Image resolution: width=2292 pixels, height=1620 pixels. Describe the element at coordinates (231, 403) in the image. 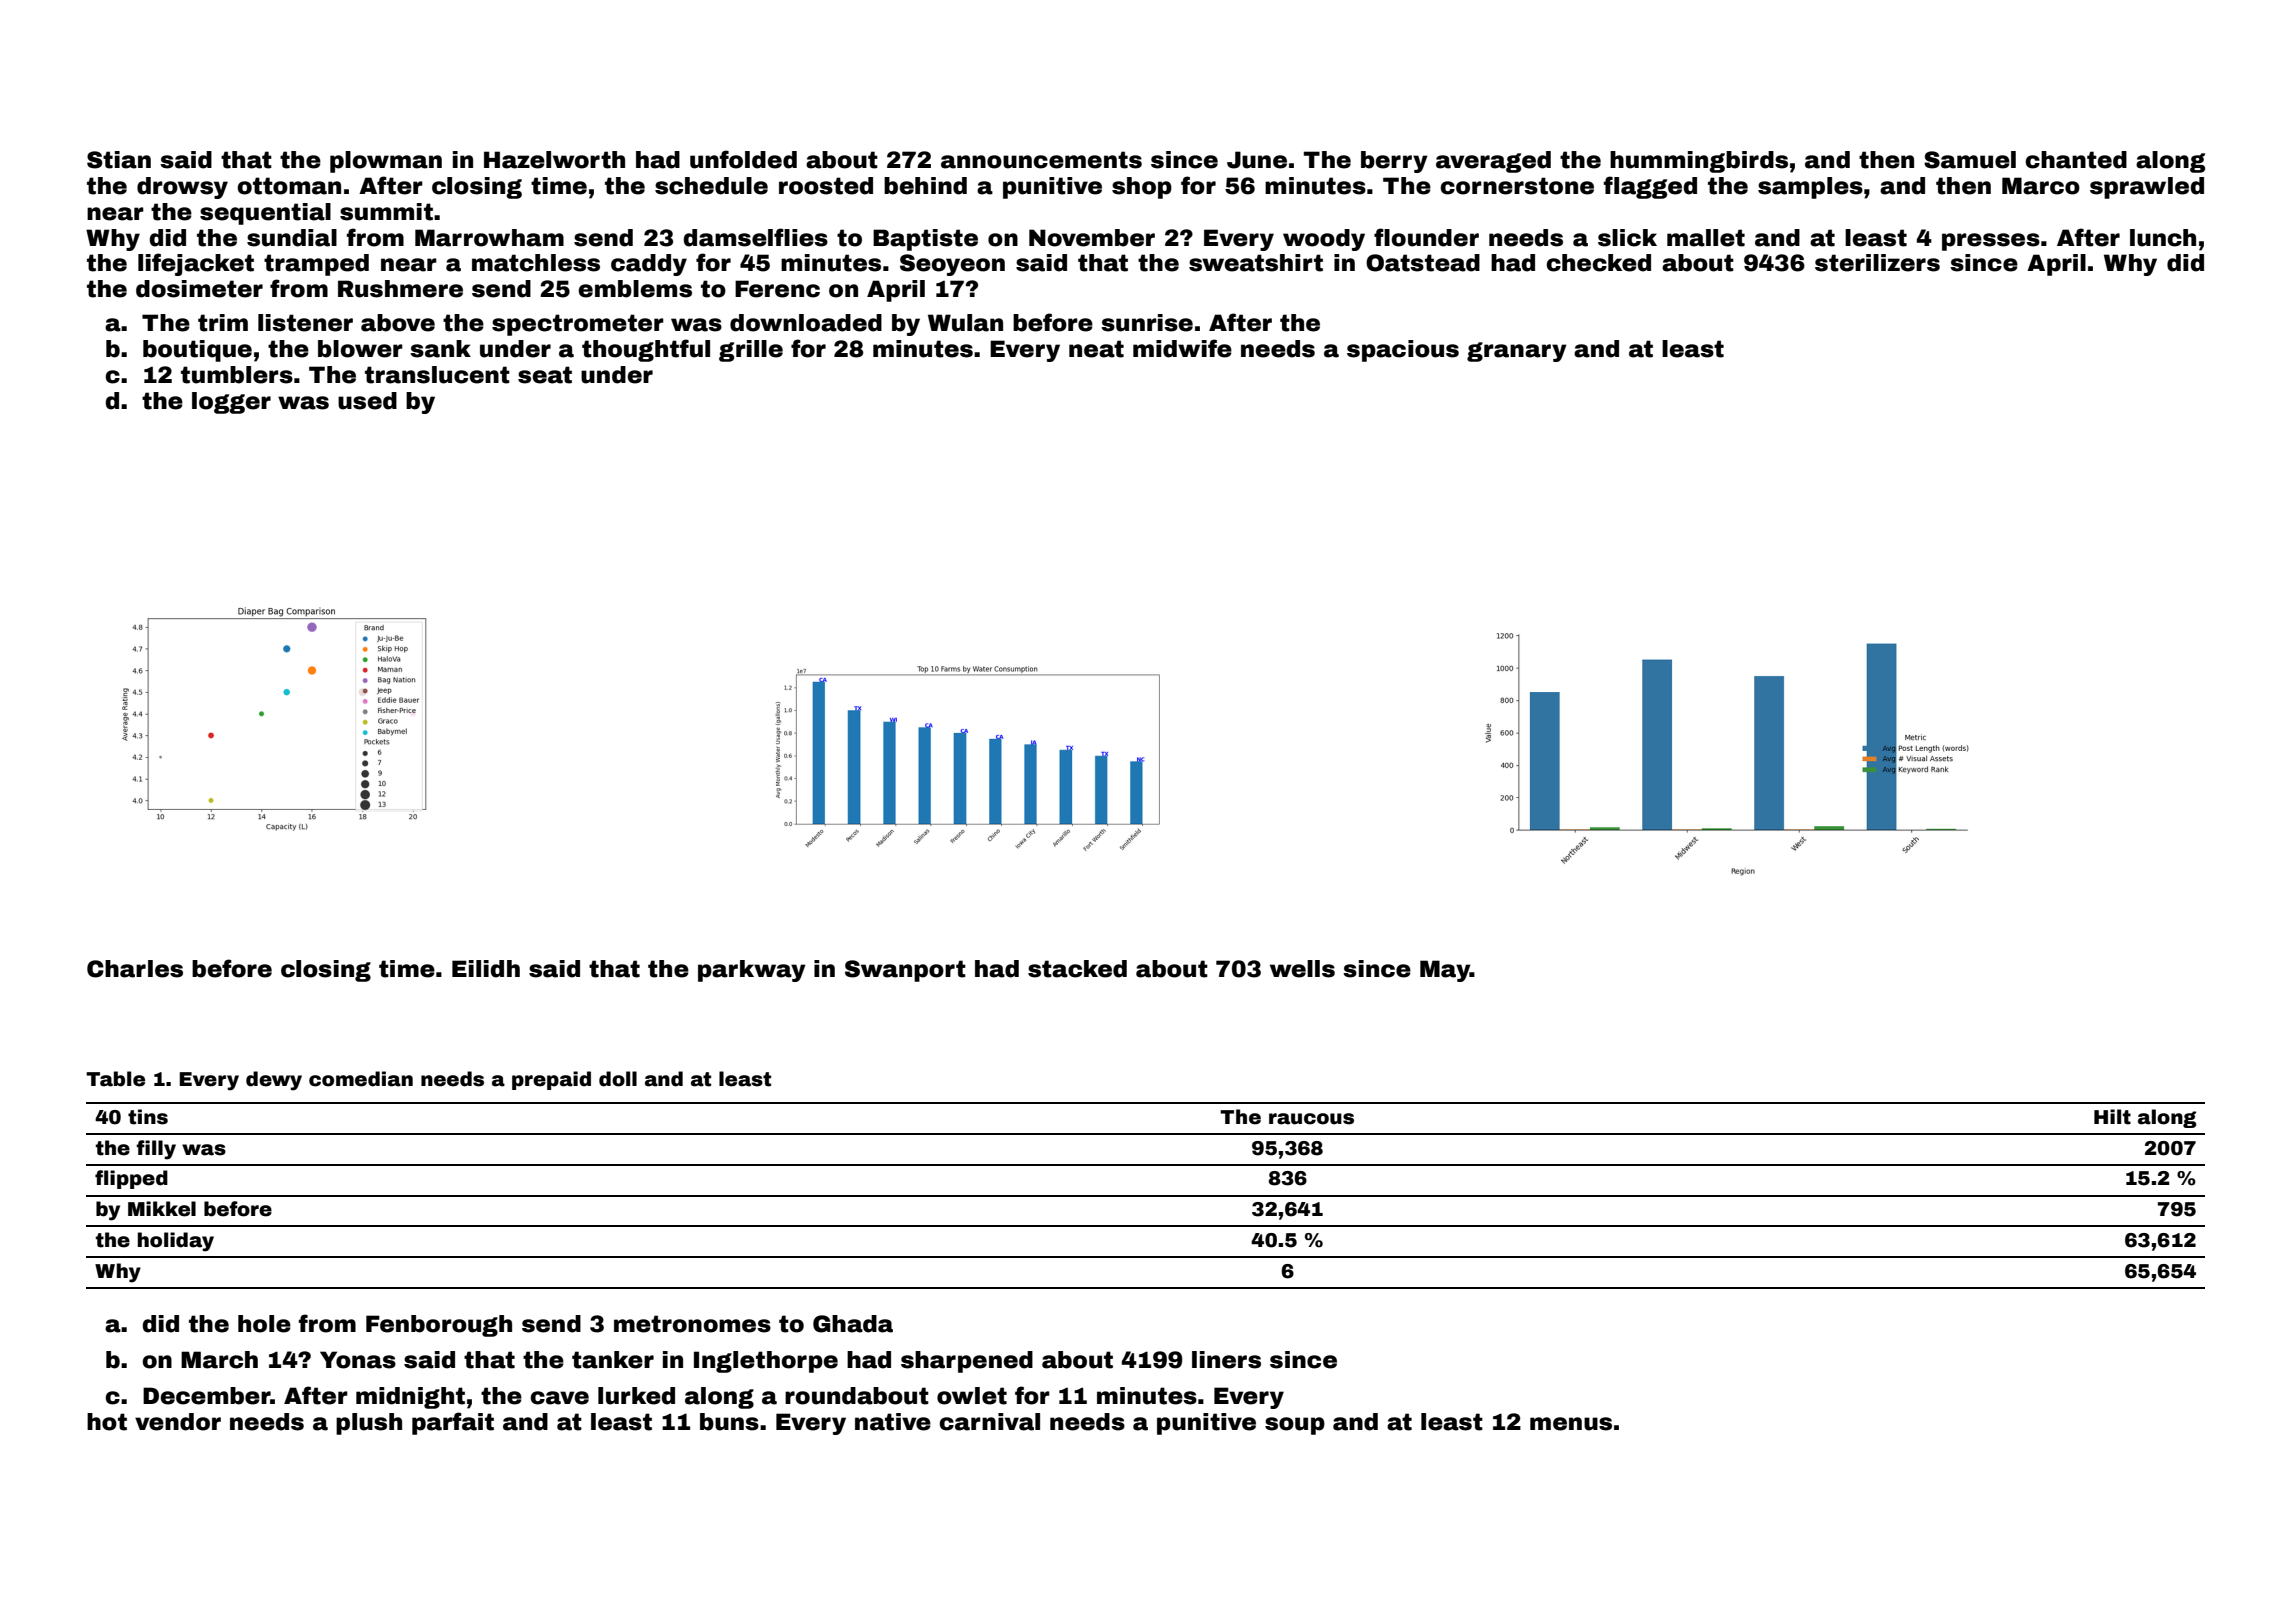

I see `logger` at that location.
